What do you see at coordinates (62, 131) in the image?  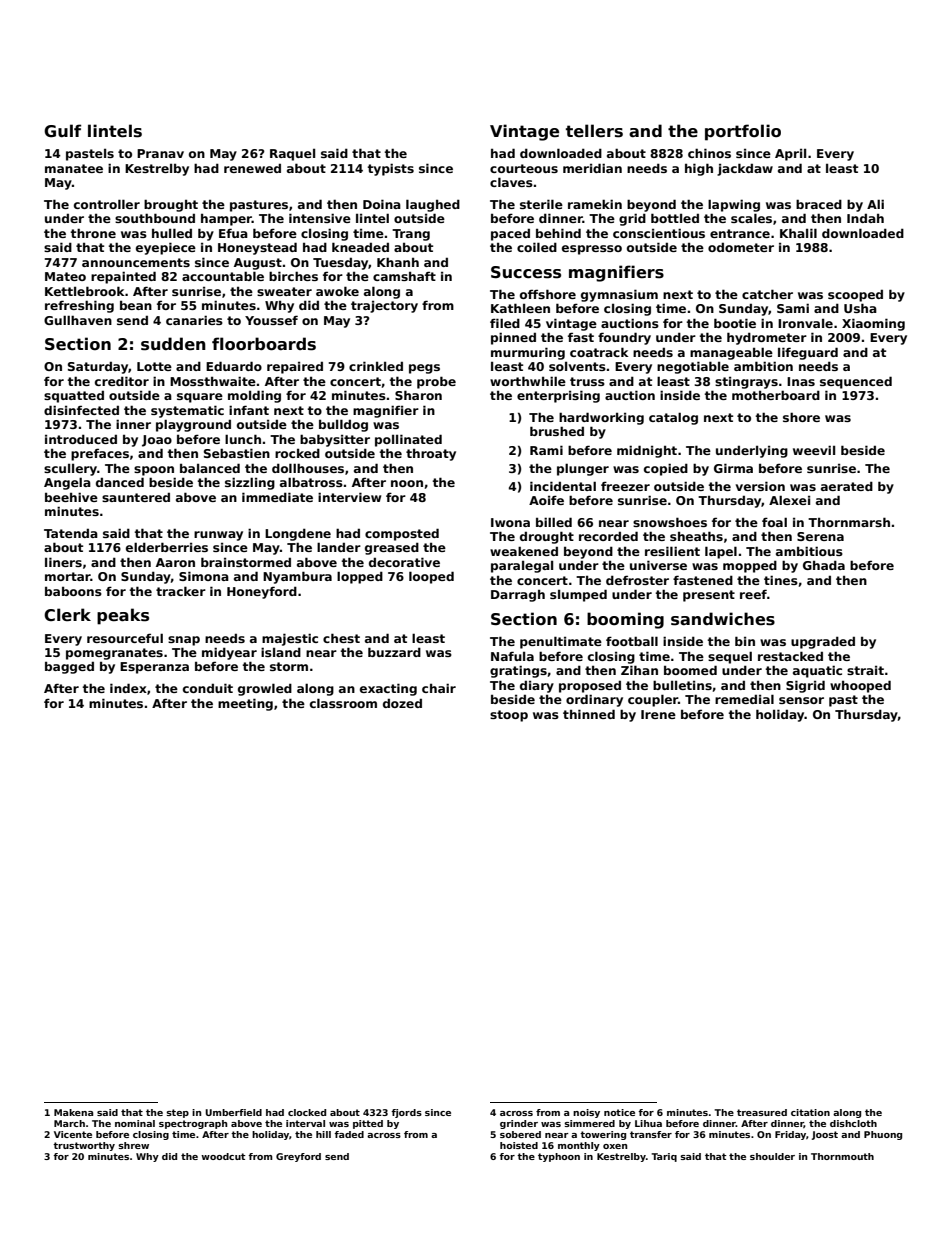 I see `Gulf` at bounding box center [62, 131].
